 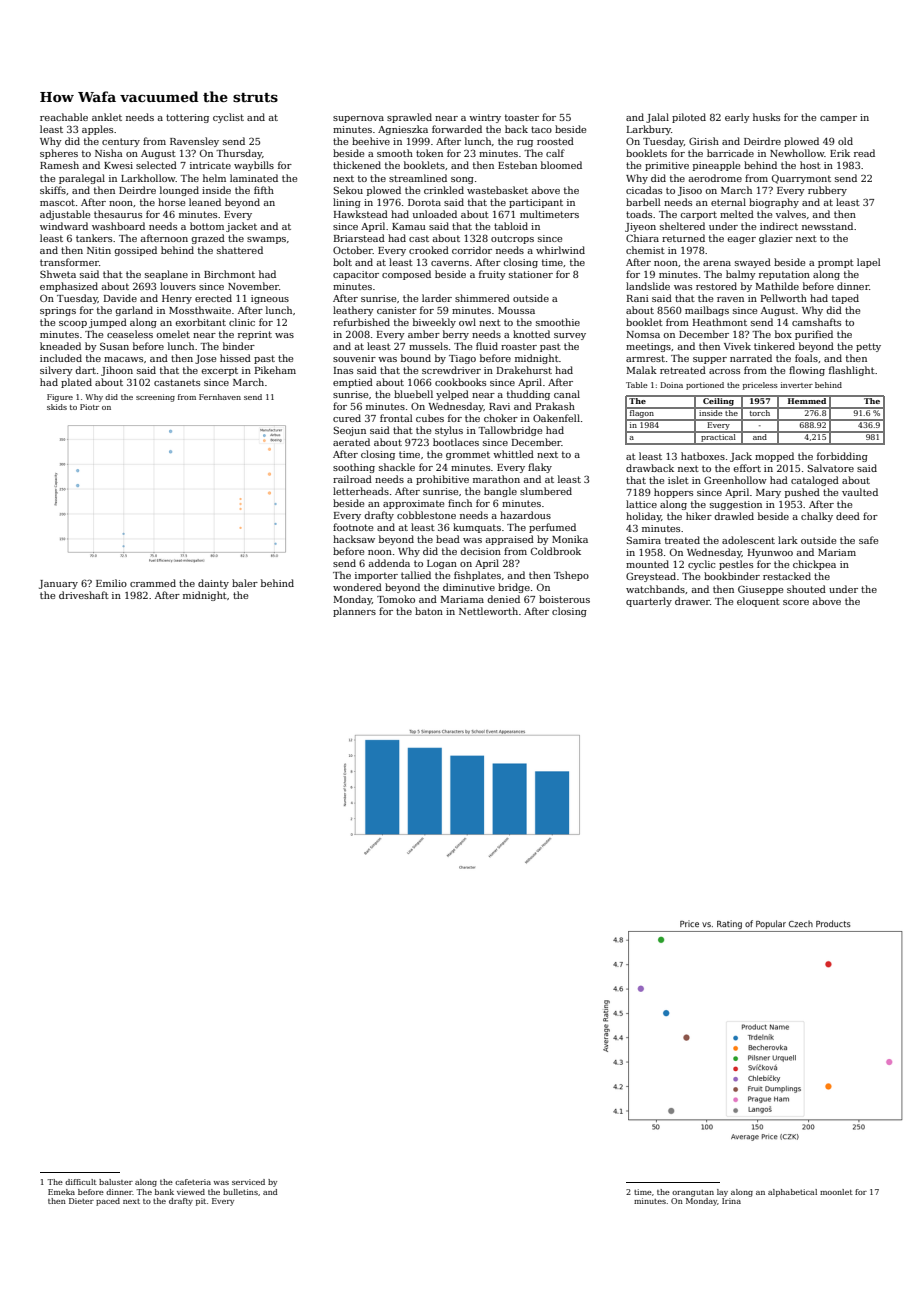 What do you see at coordinates (213, 584) in the screenshot?
I see `dainty` at bounding box center [213, 584].
